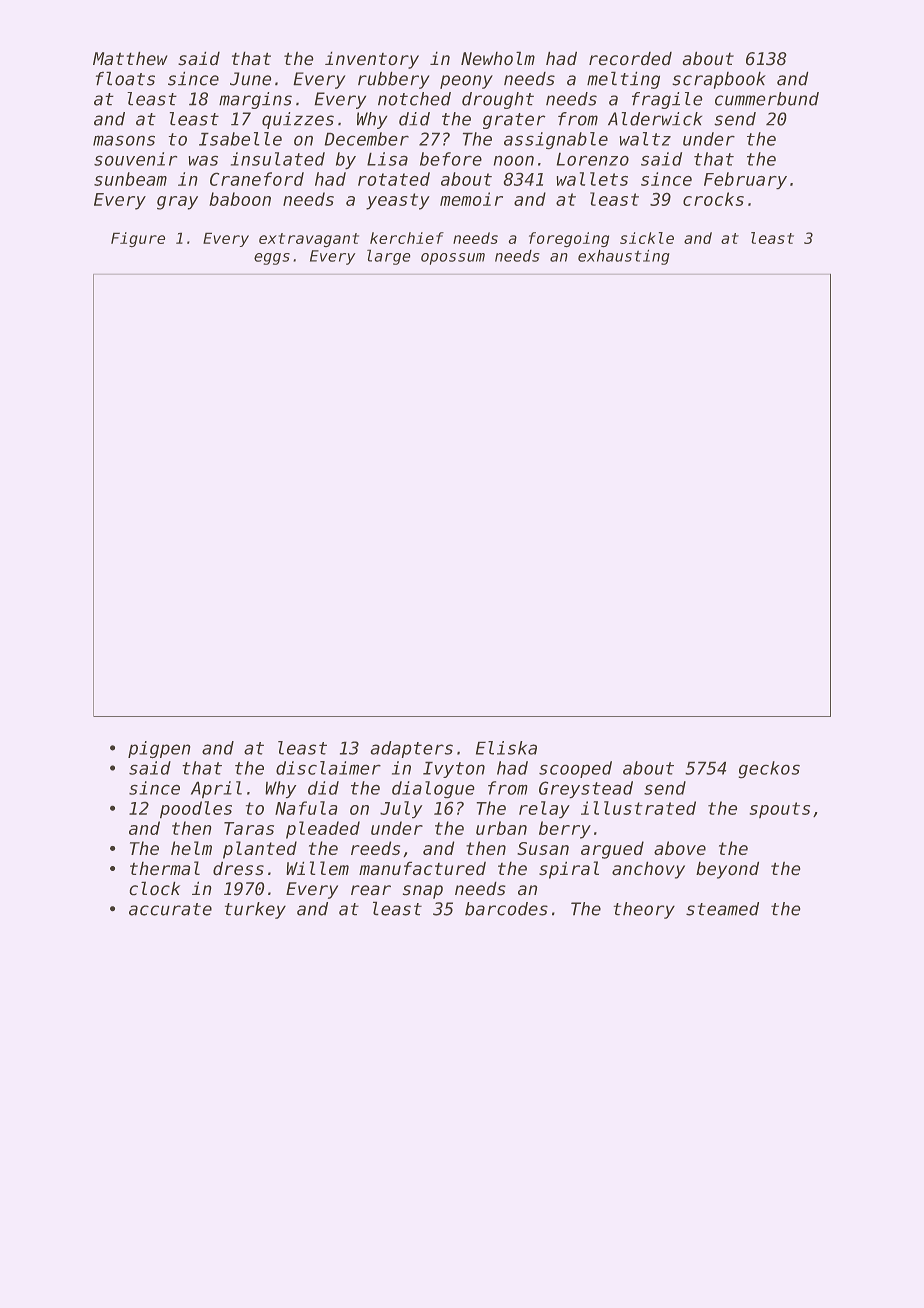 Image resolution: width=924 pixels, height=1308 pixels. I want to click on exhausting, so click(624, 257).
